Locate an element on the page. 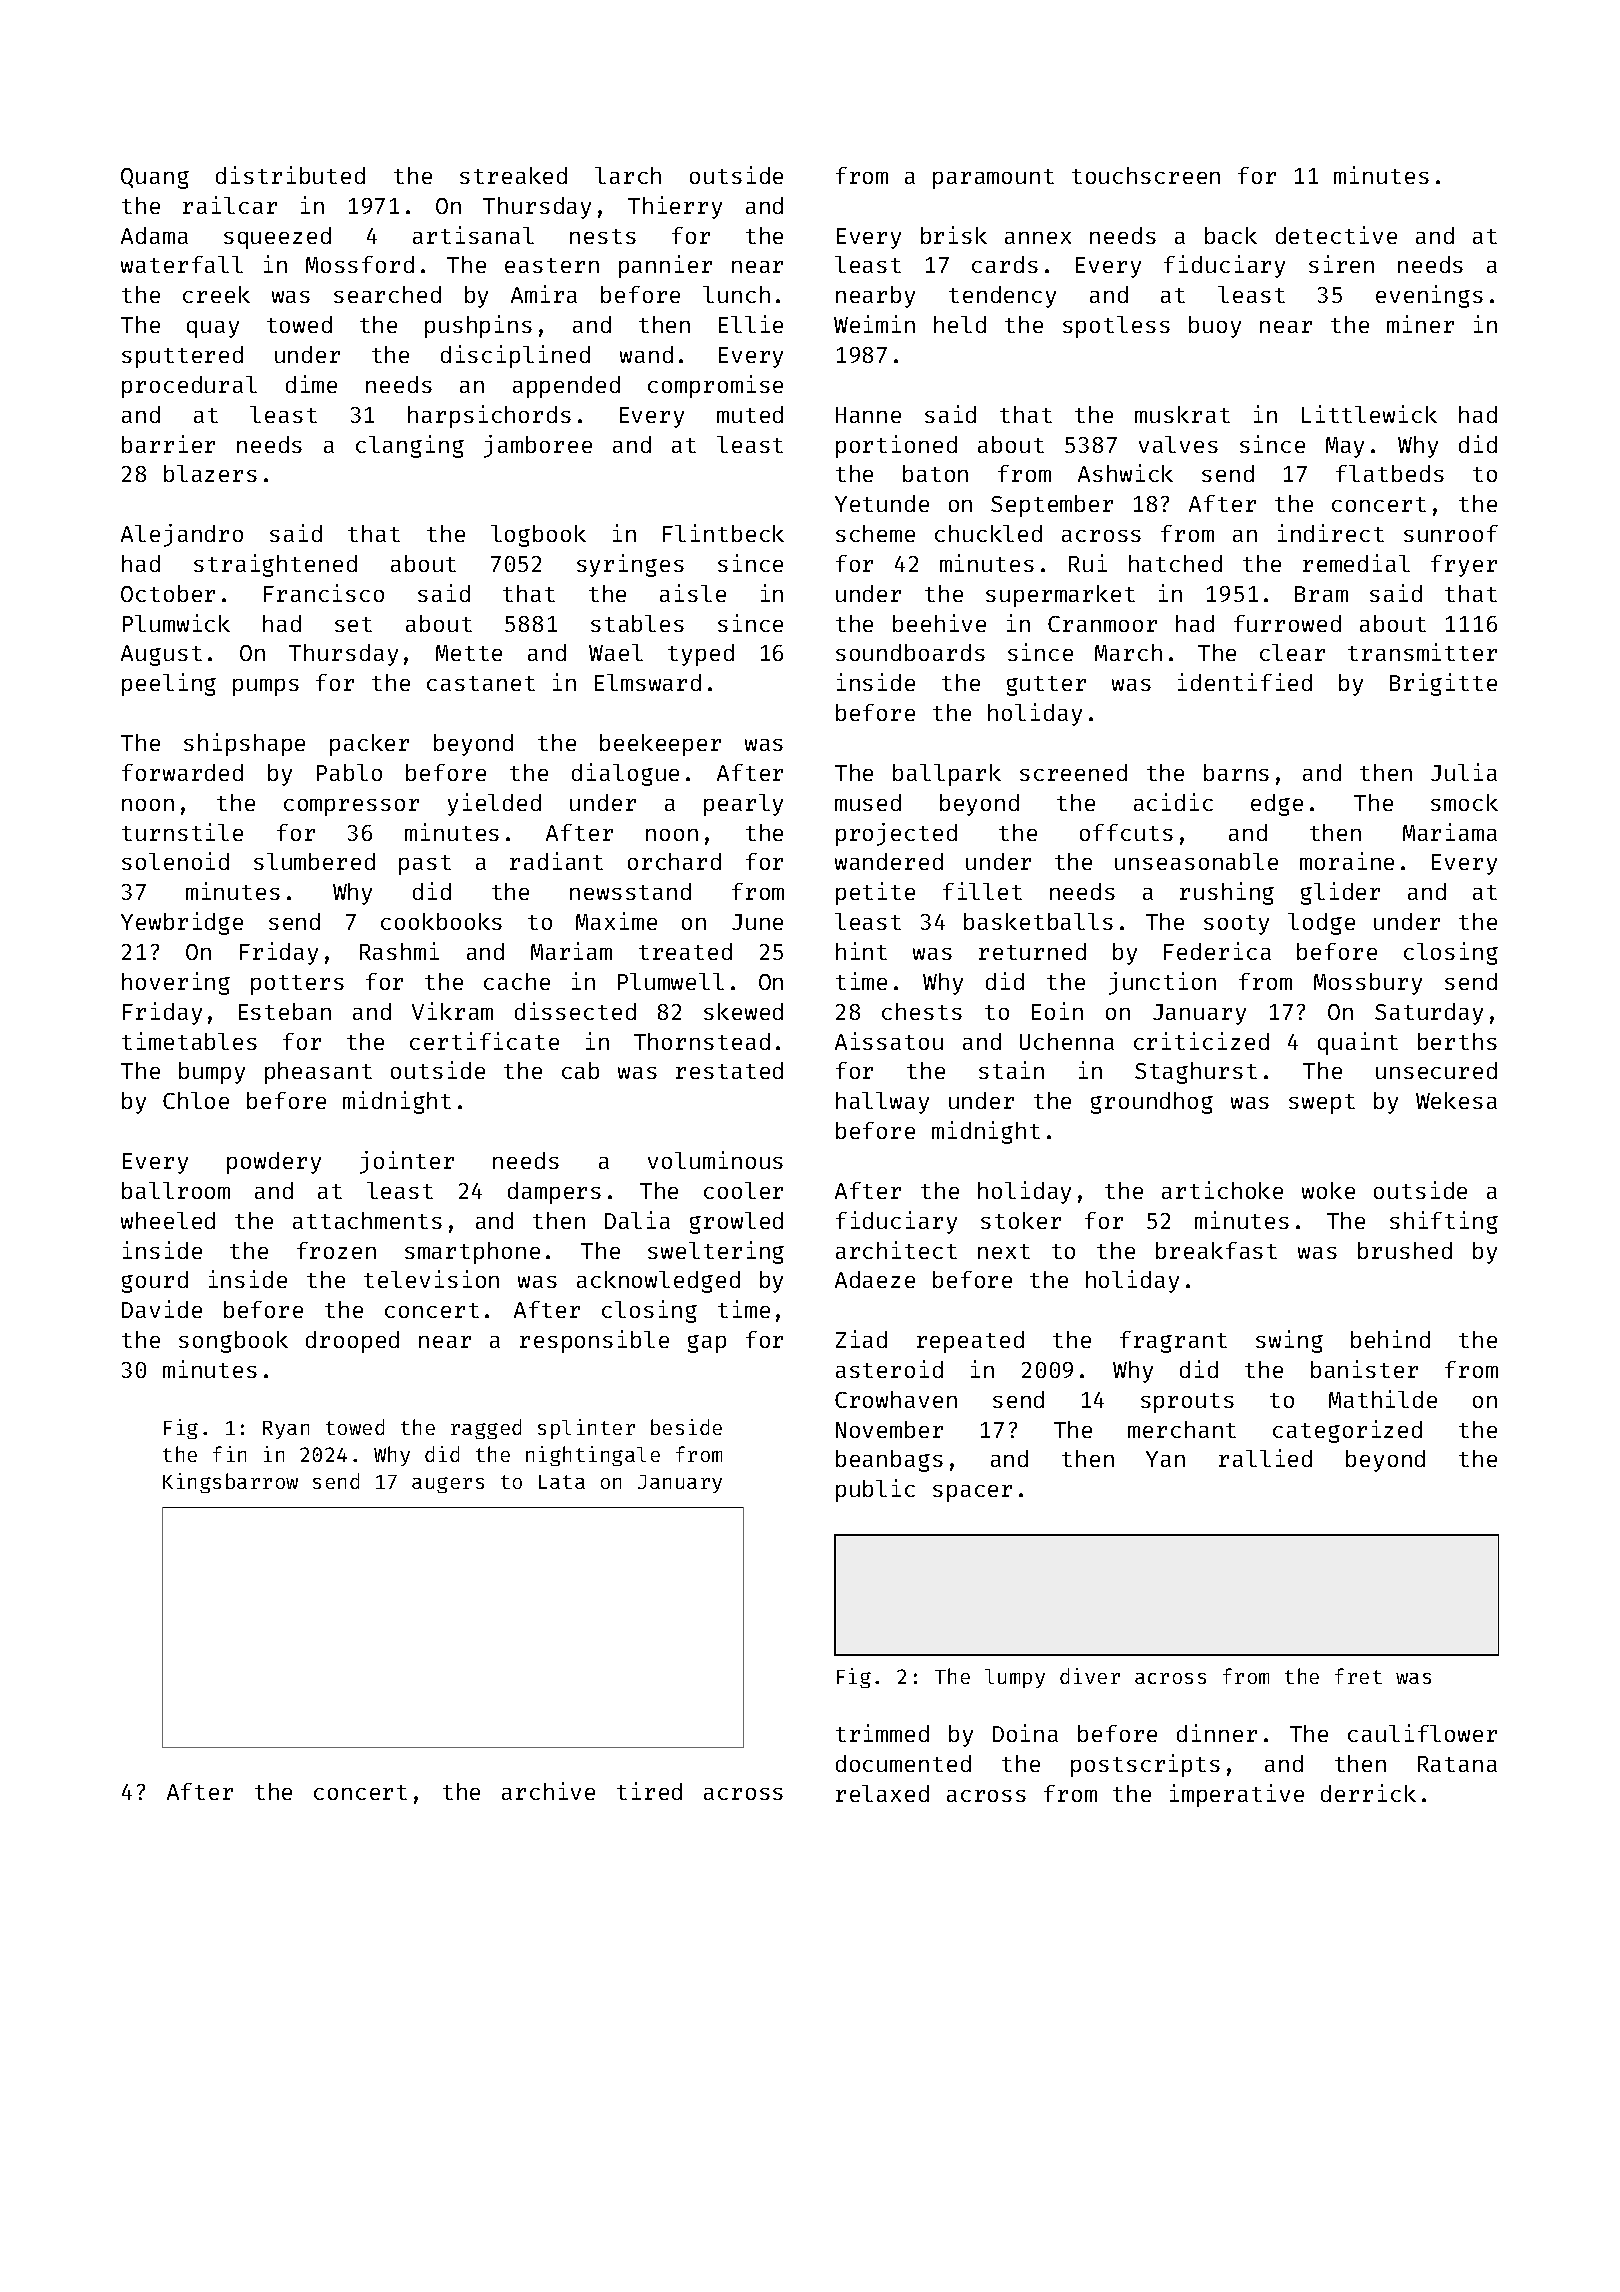  ballpark is located at coordinates (947, 775).
